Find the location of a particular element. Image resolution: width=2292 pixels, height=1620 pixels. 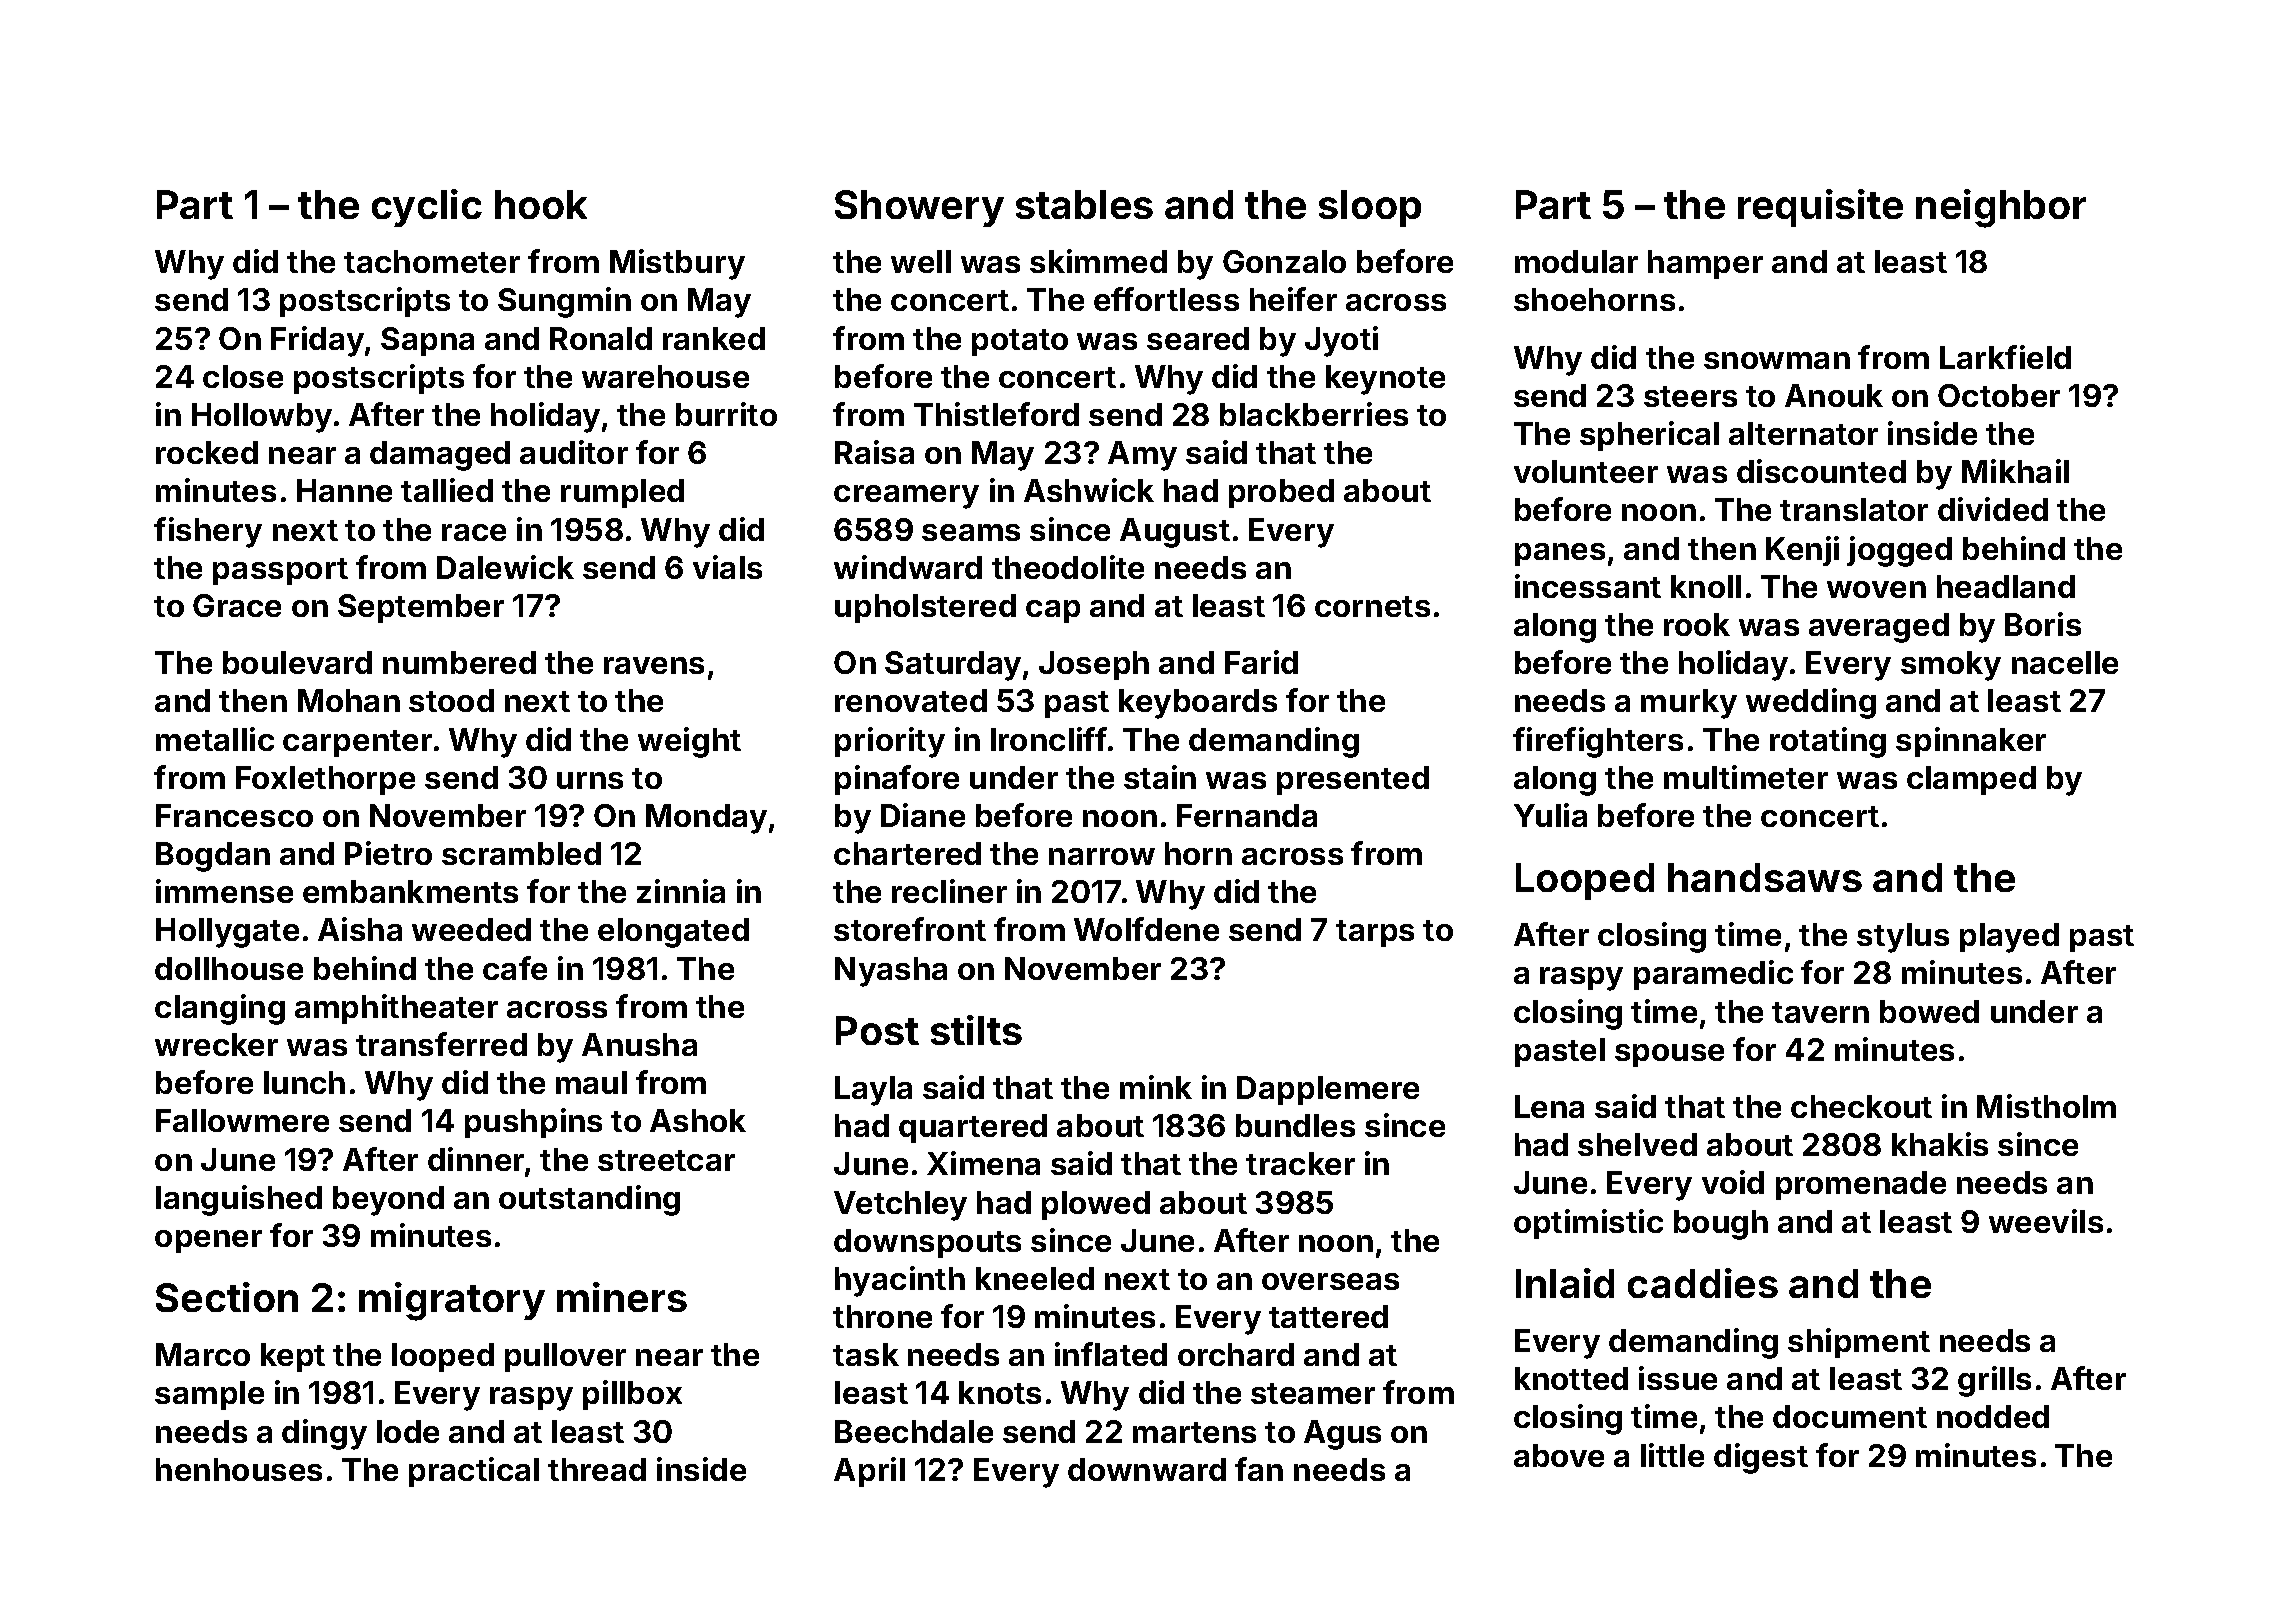

henhouses is located at coordinates (239, 1469).
